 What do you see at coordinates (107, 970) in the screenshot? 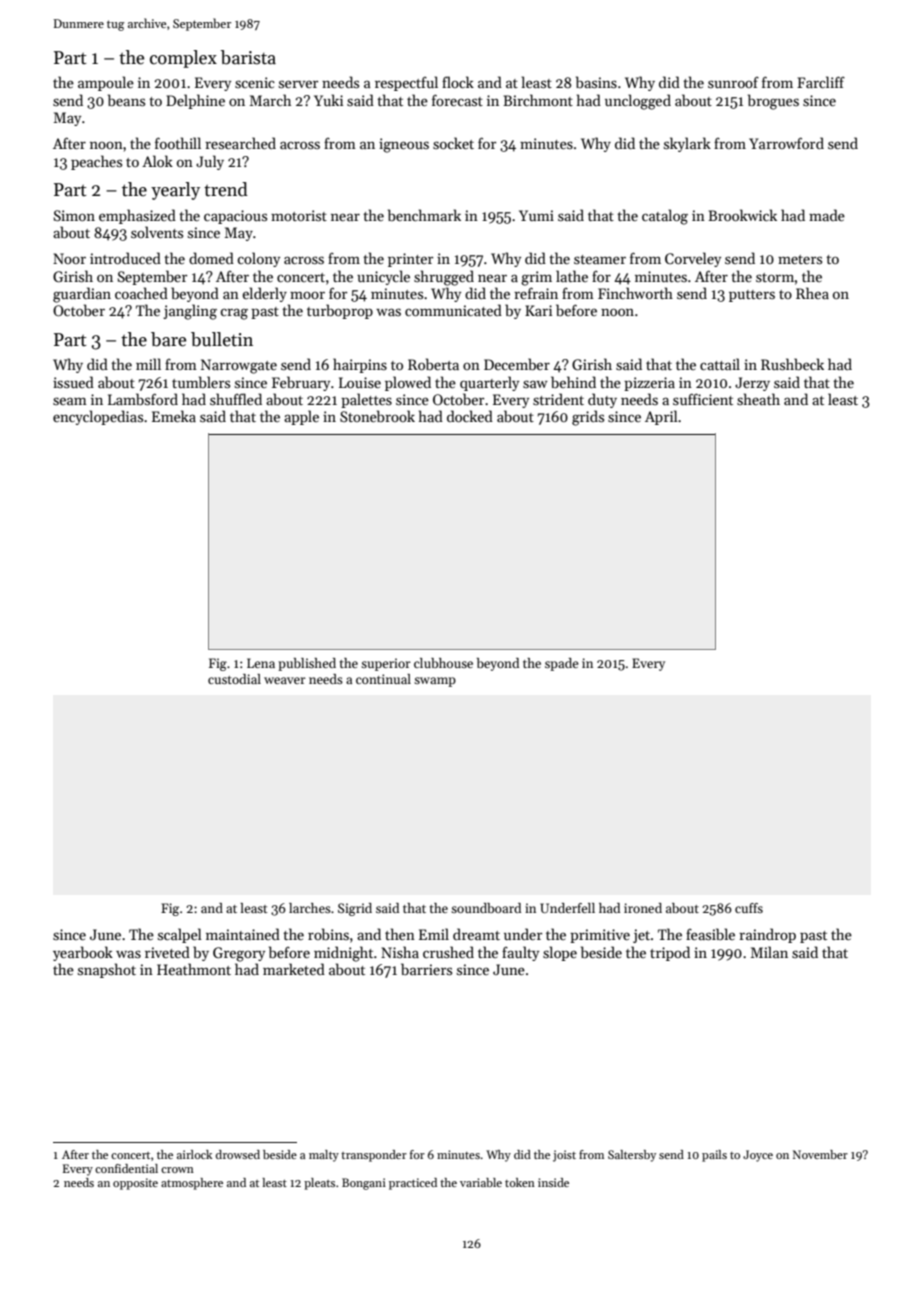
I see `snapshot` at bounding box center [107, 970].
